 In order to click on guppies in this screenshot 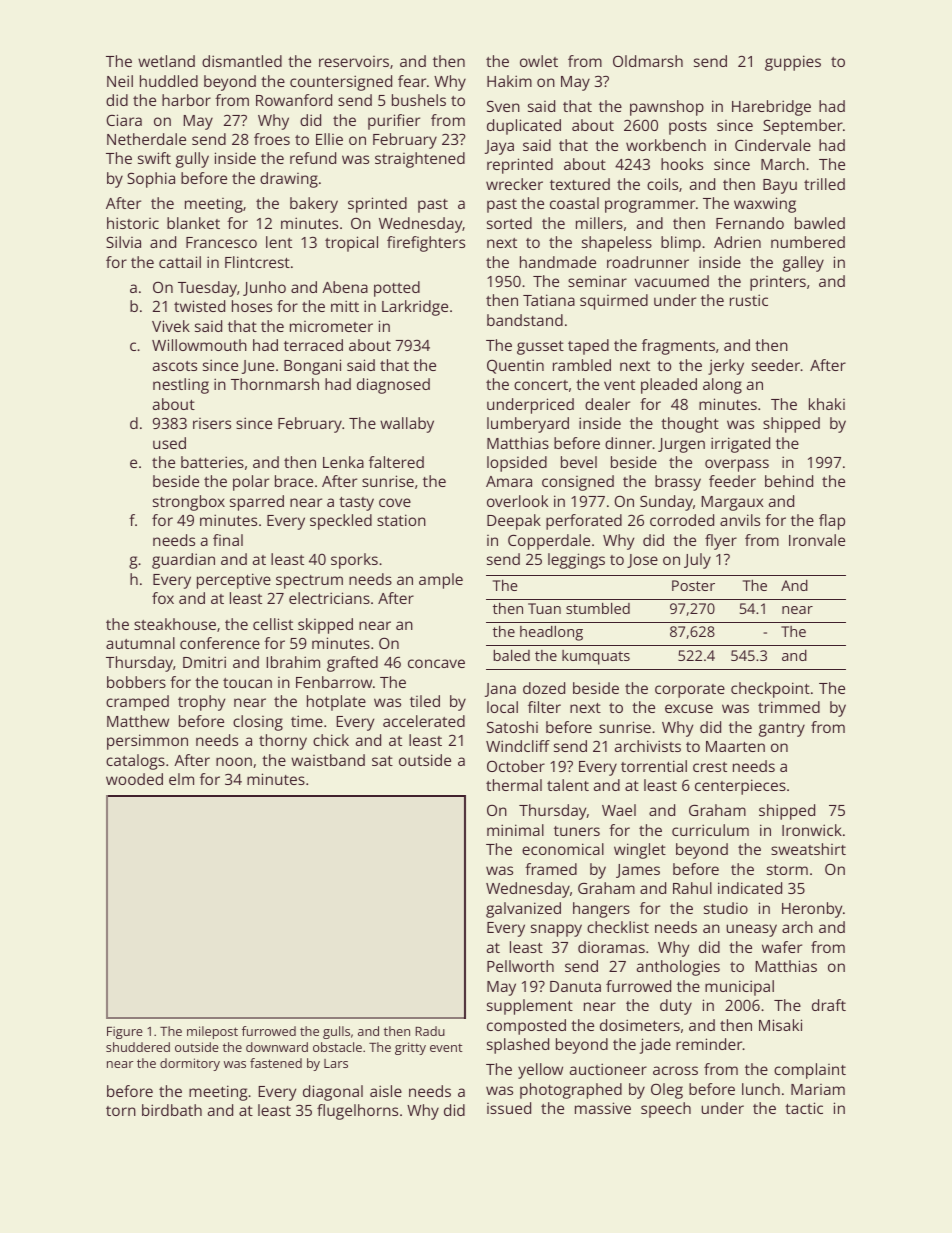, I will do `click(793, 63)`.
